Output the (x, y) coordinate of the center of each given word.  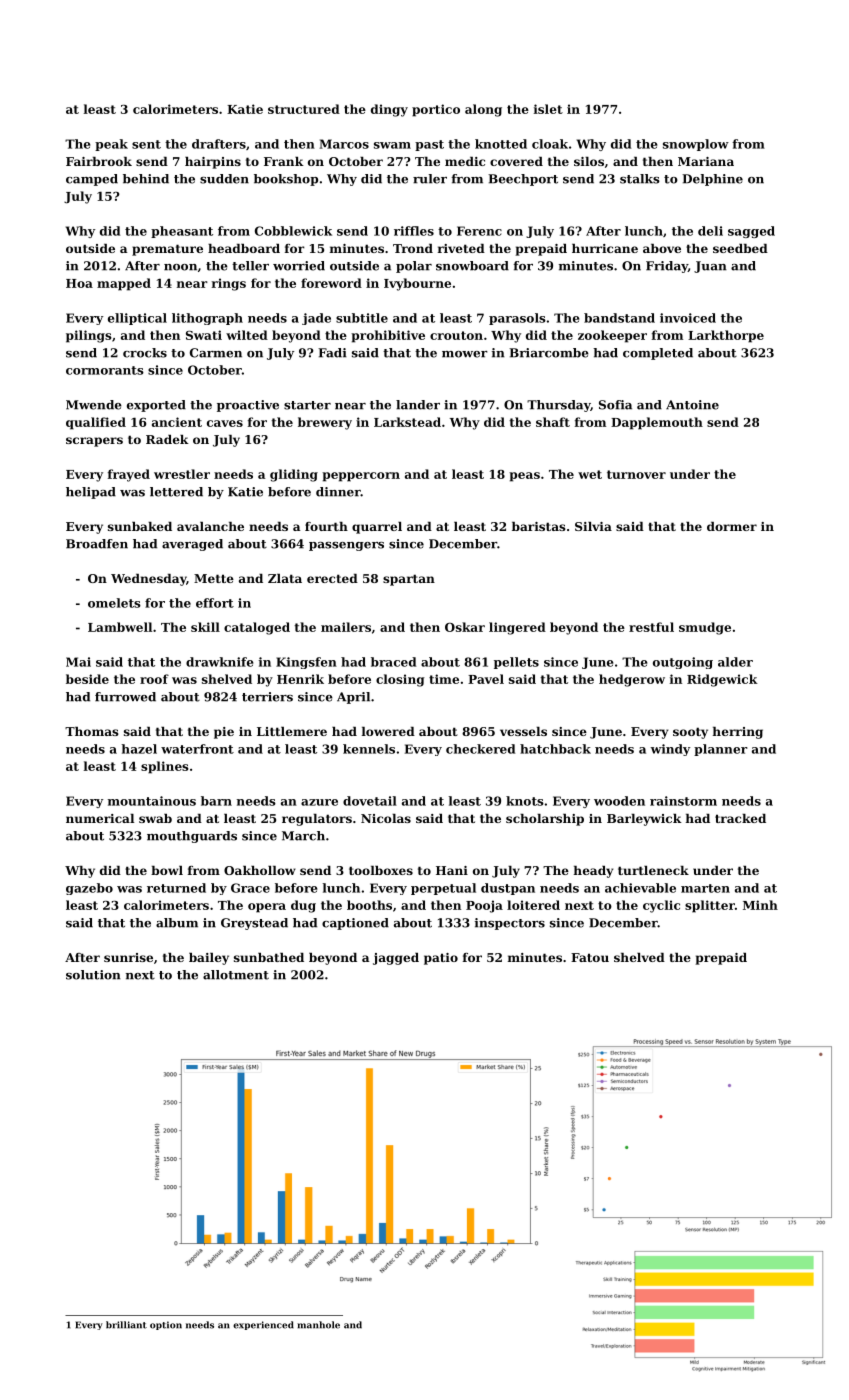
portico (436, 110)
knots (525, 801)
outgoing (683, 663)
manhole (318, 1325)
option (166, 1325)
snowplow (696, 145)
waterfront (197, 749)
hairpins (213, 163)
